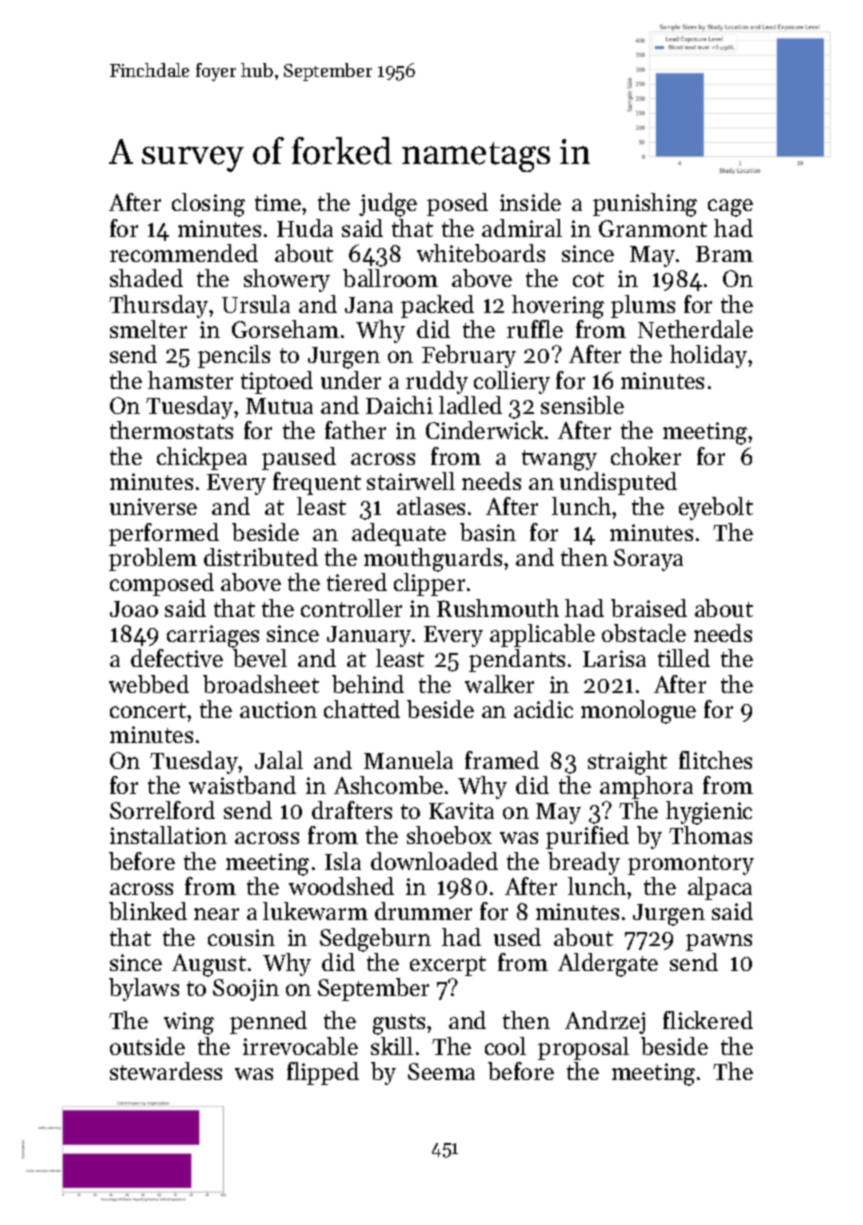 This page has height=1225, width=863. What do you see at coordinates (341, 886) in the page?
I see `woodshed` at bounding box center [341, 886].
